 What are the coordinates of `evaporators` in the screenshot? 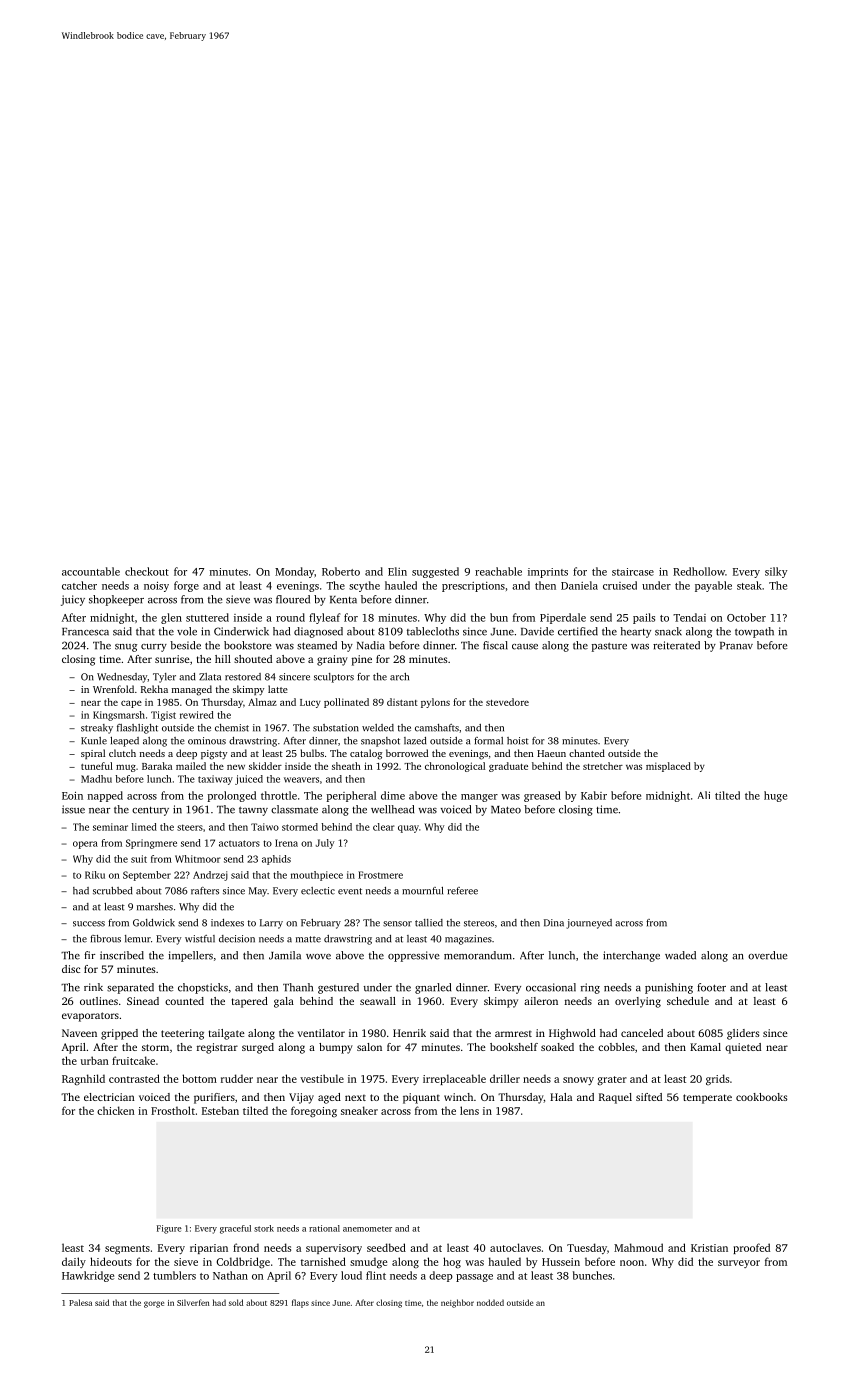 It's located at (90, 1017).
